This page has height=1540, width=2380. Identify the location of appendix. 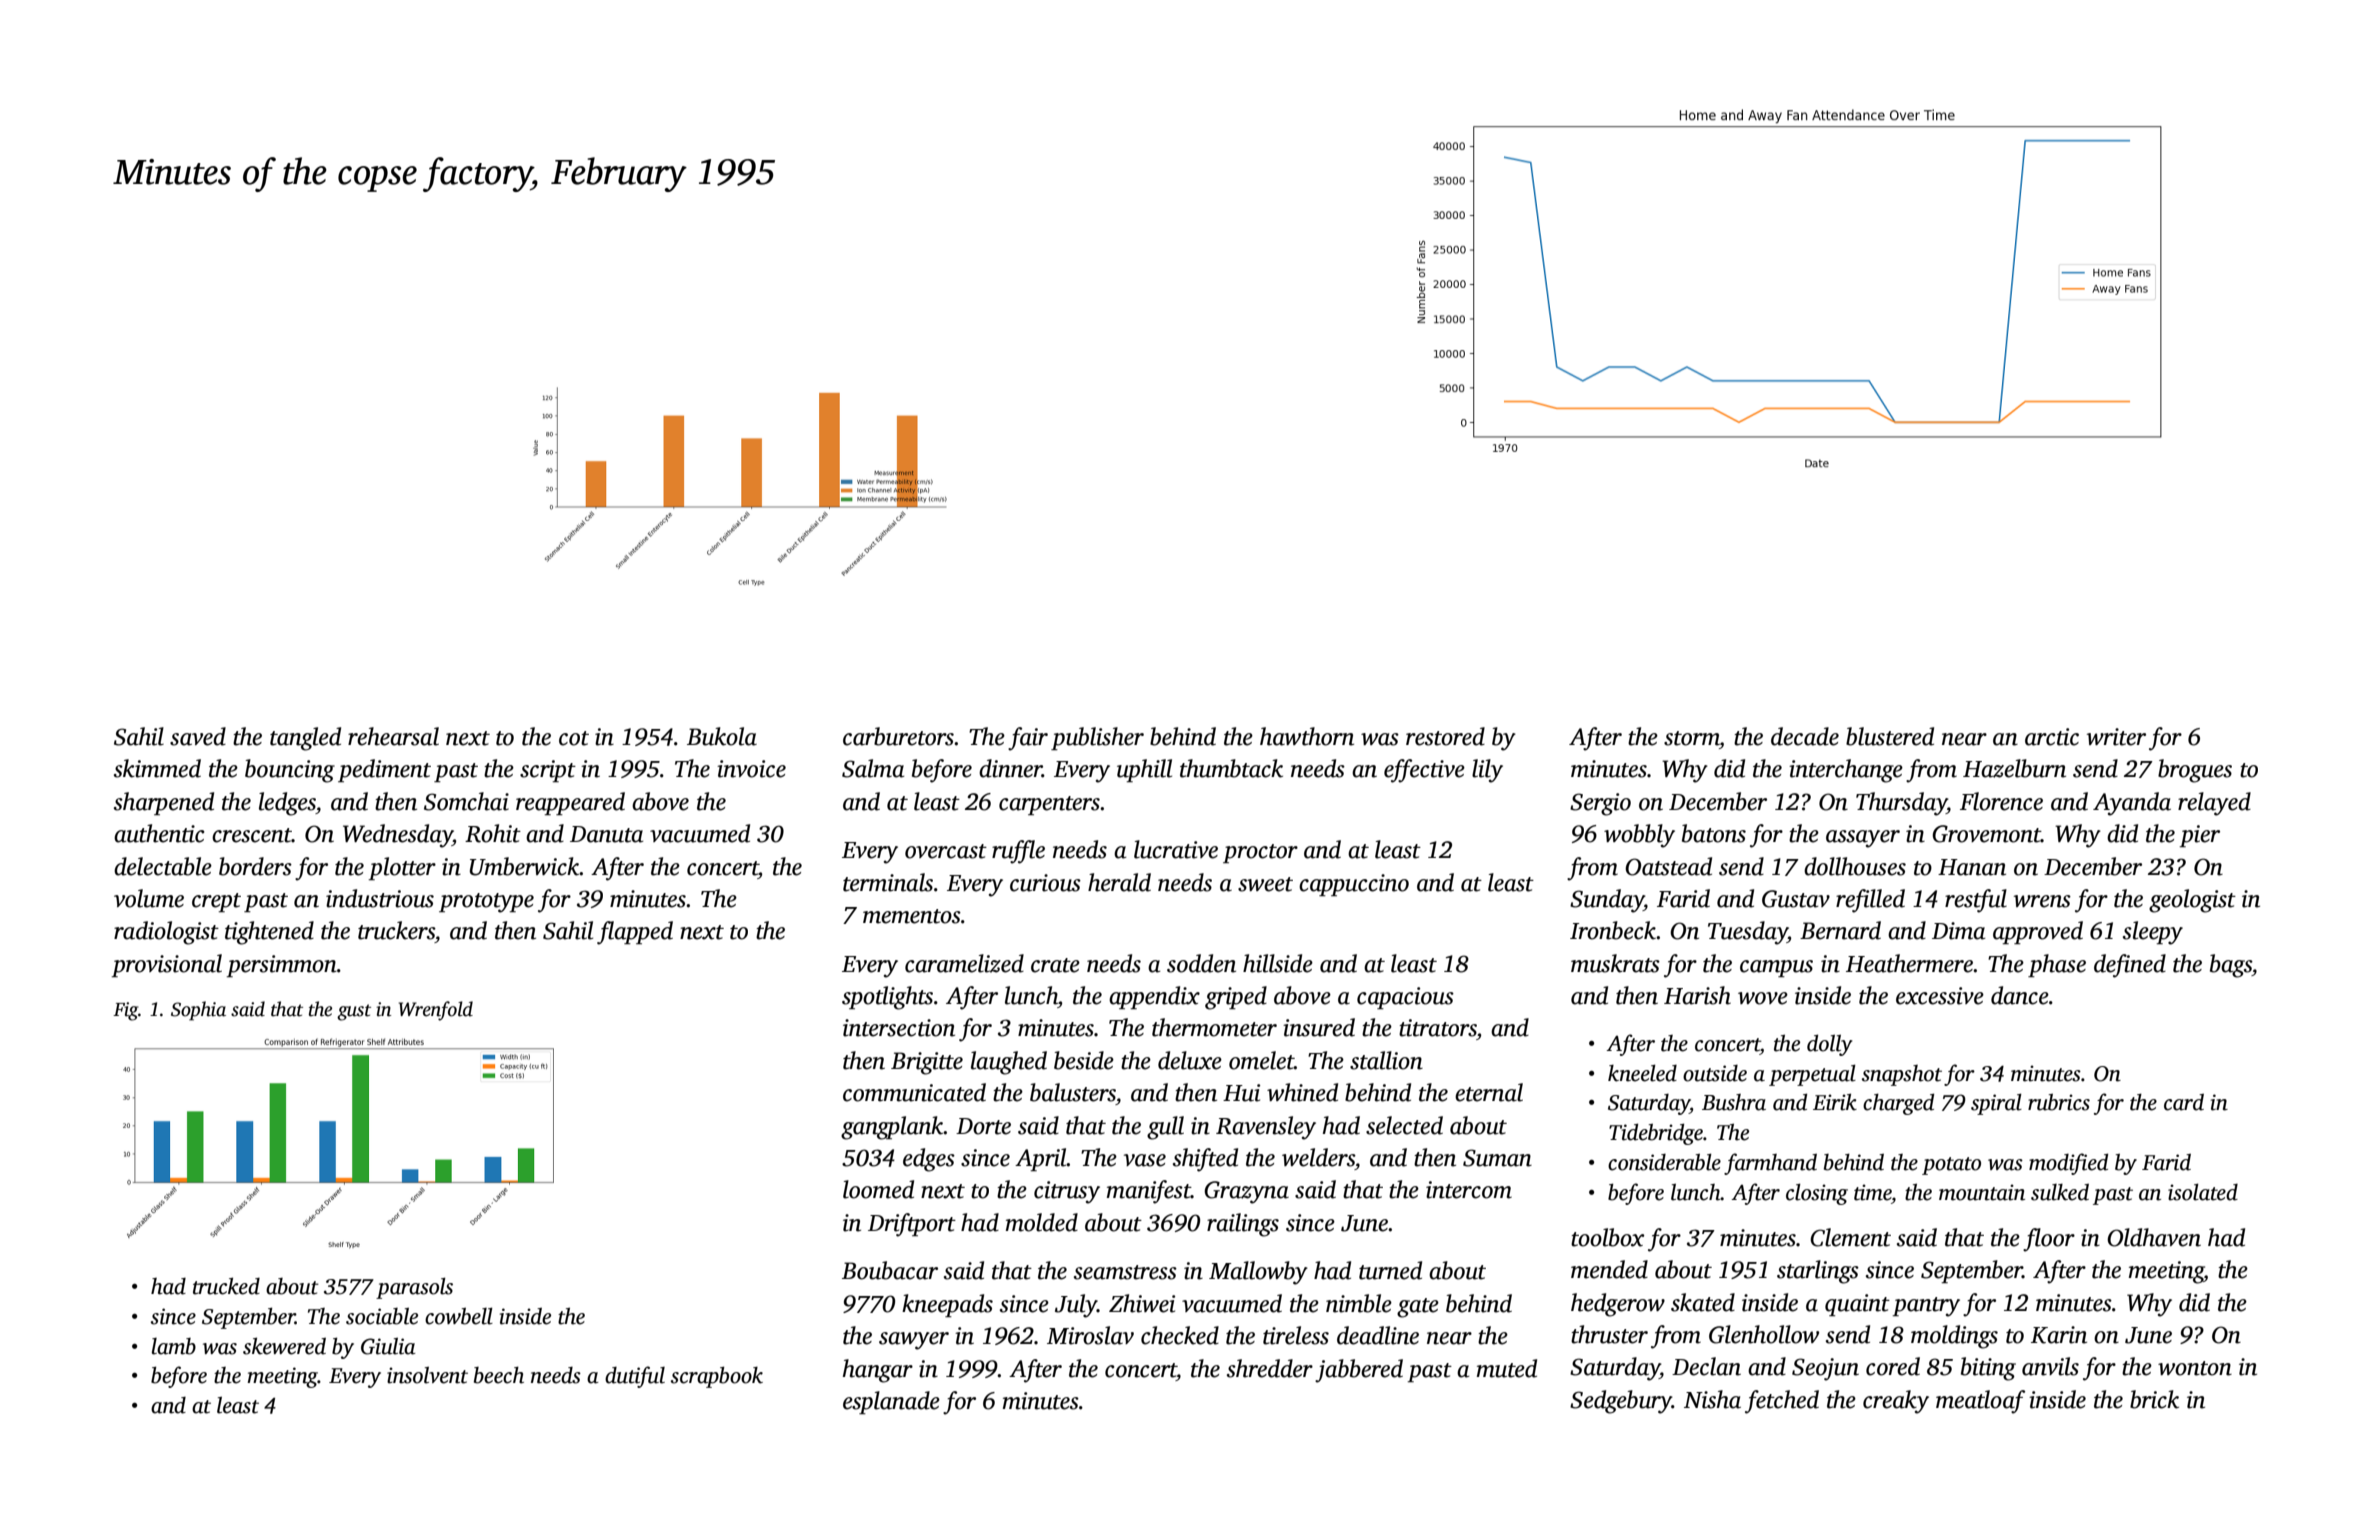
(1154, 997).
